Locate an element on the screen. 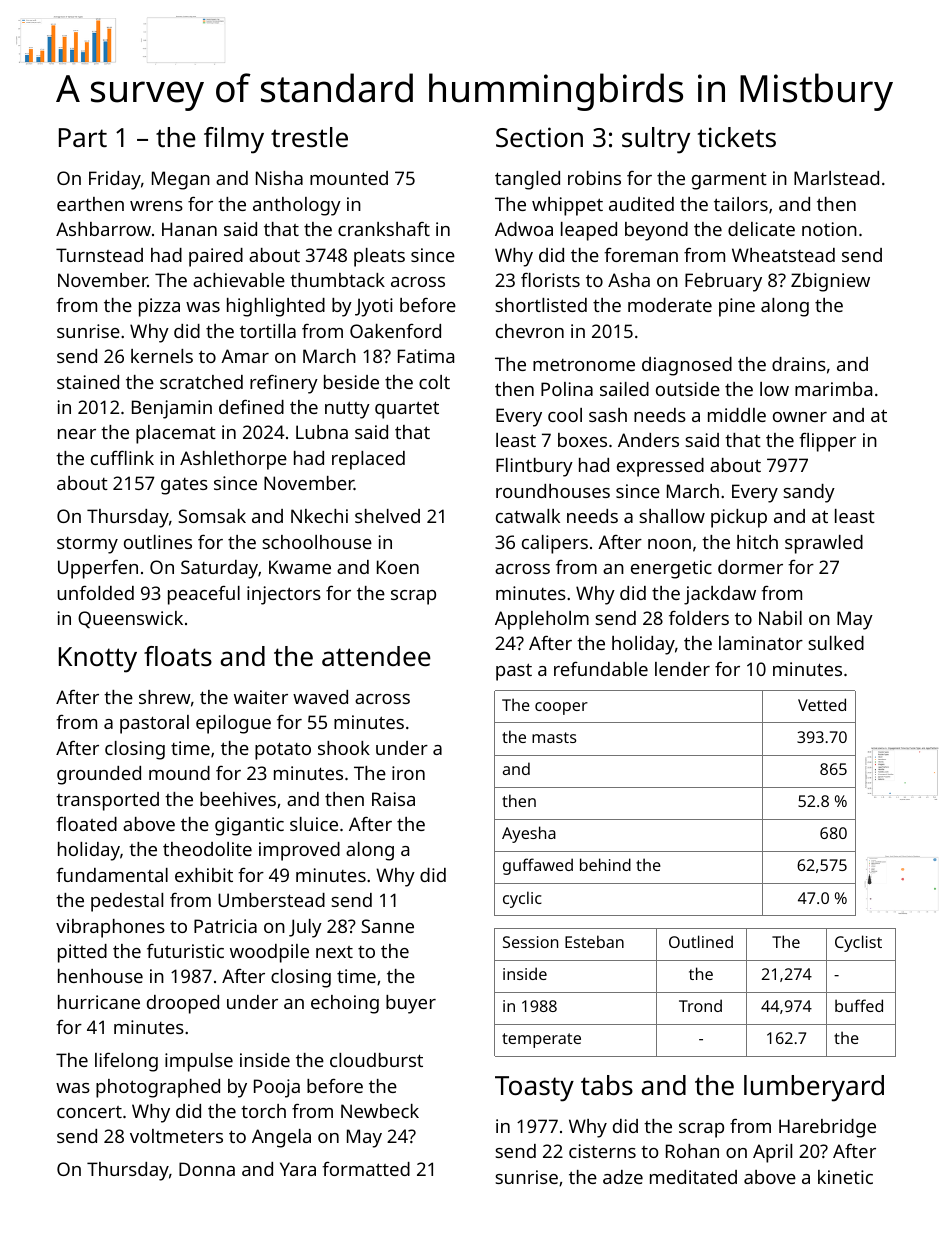 Image resolution: width=952 pixels, height=1233 pixels. Sanne is located at coordinates (387, 926).
